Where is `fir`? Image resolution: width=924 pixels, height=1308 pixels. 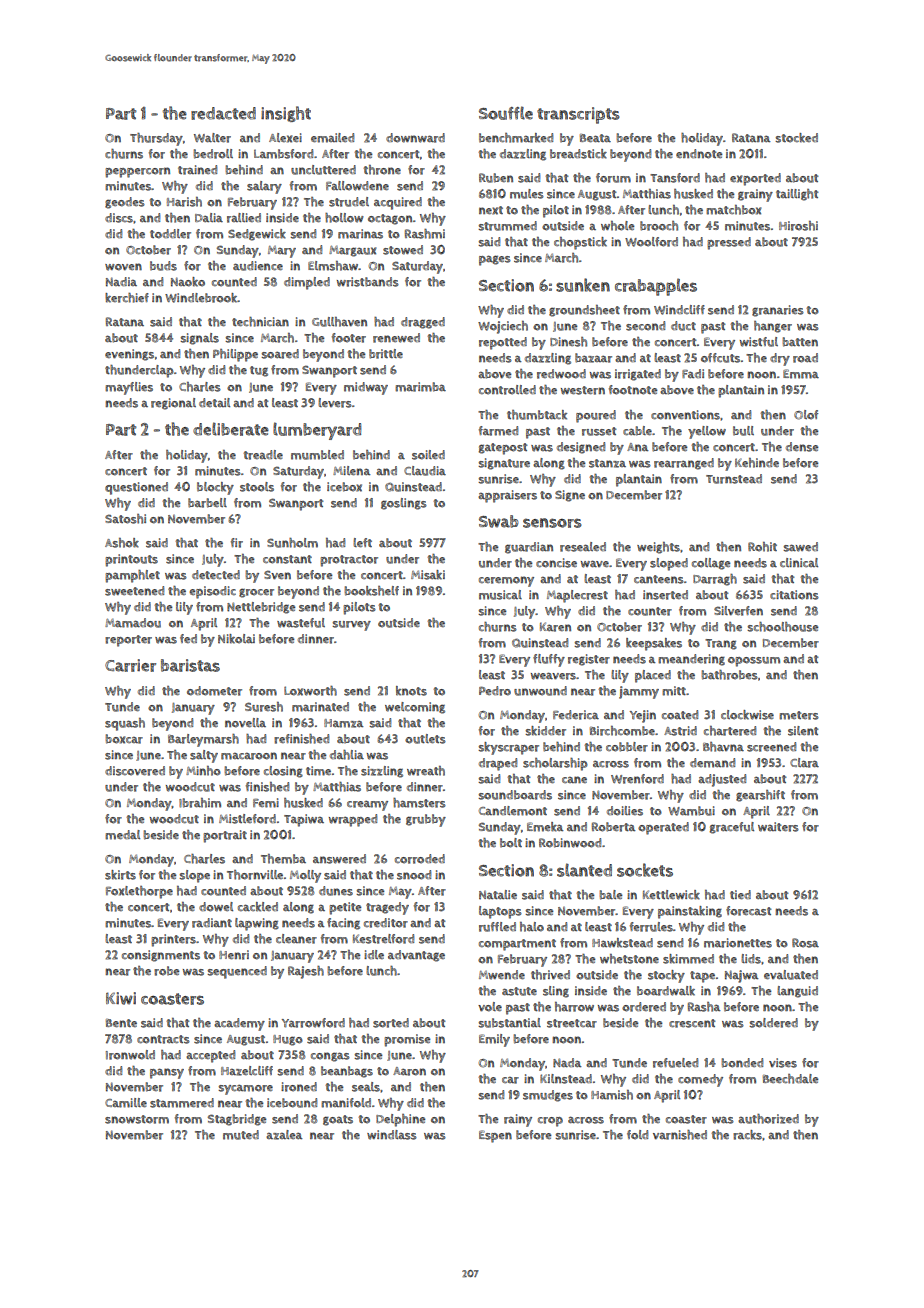
fir is located at coordinates (237, 543).
